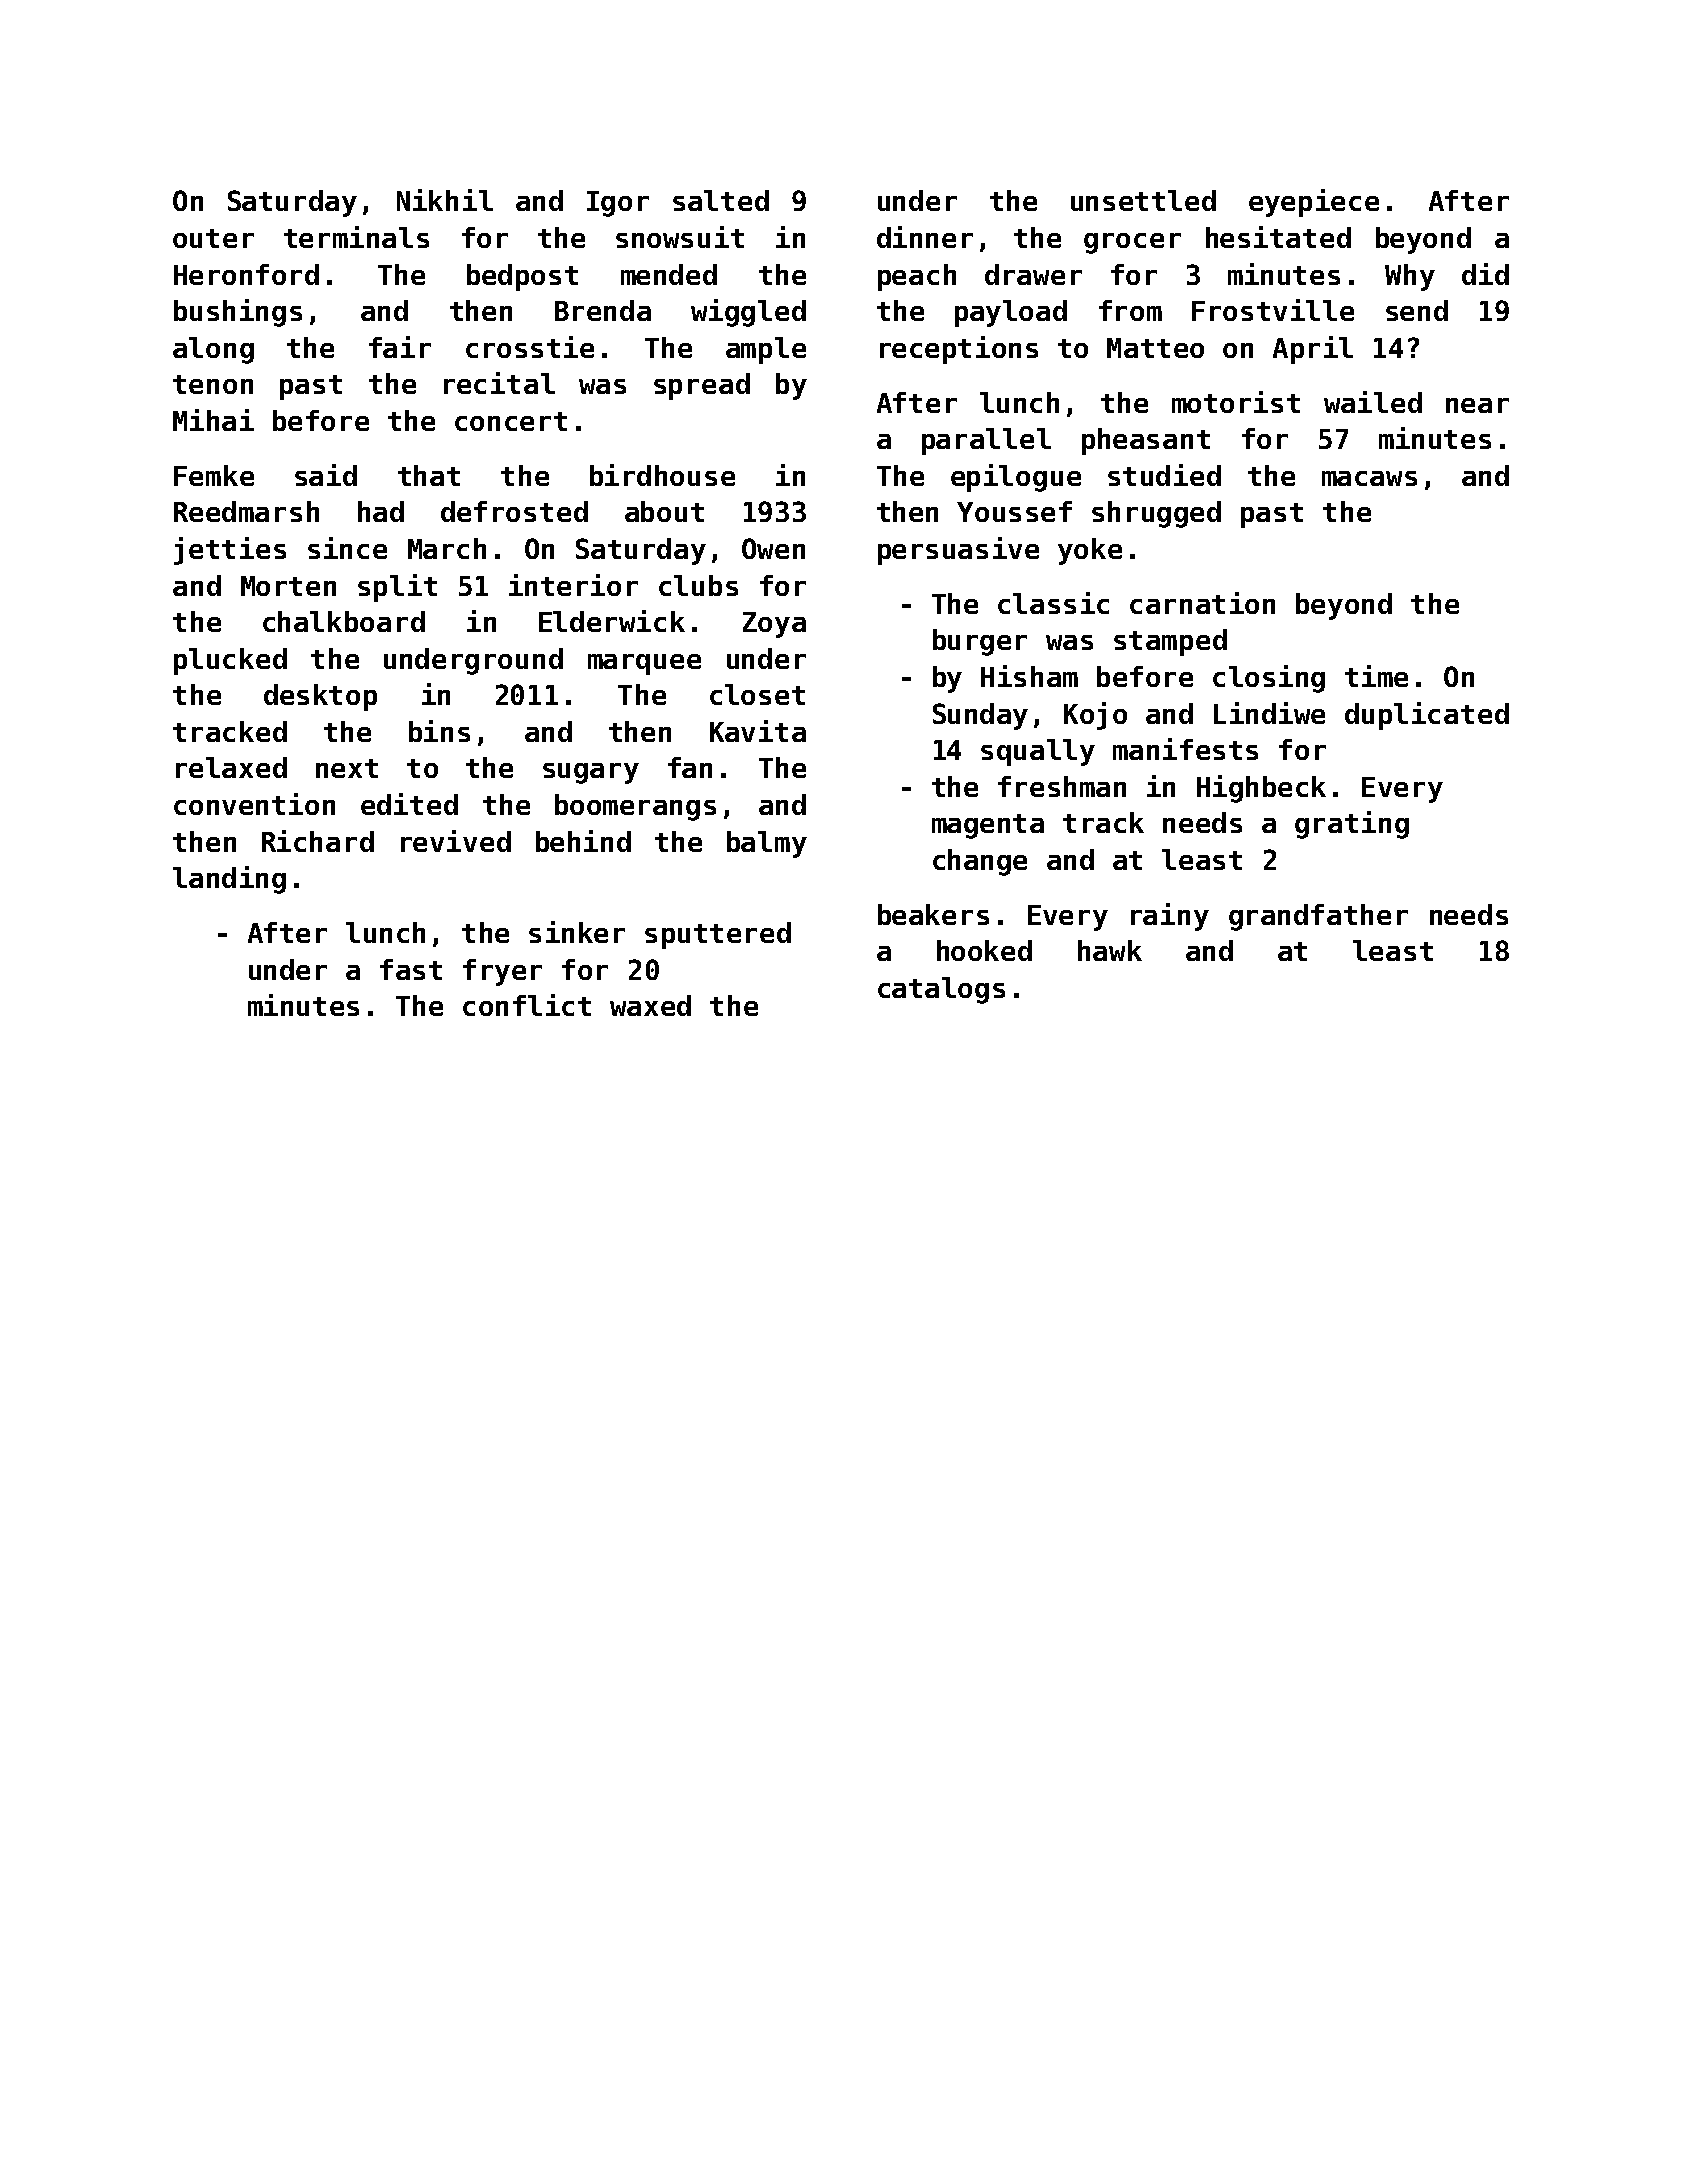 The height and width of the screenshot is (2178, 1683). I want to click on persuasive, so click(958, 551).
